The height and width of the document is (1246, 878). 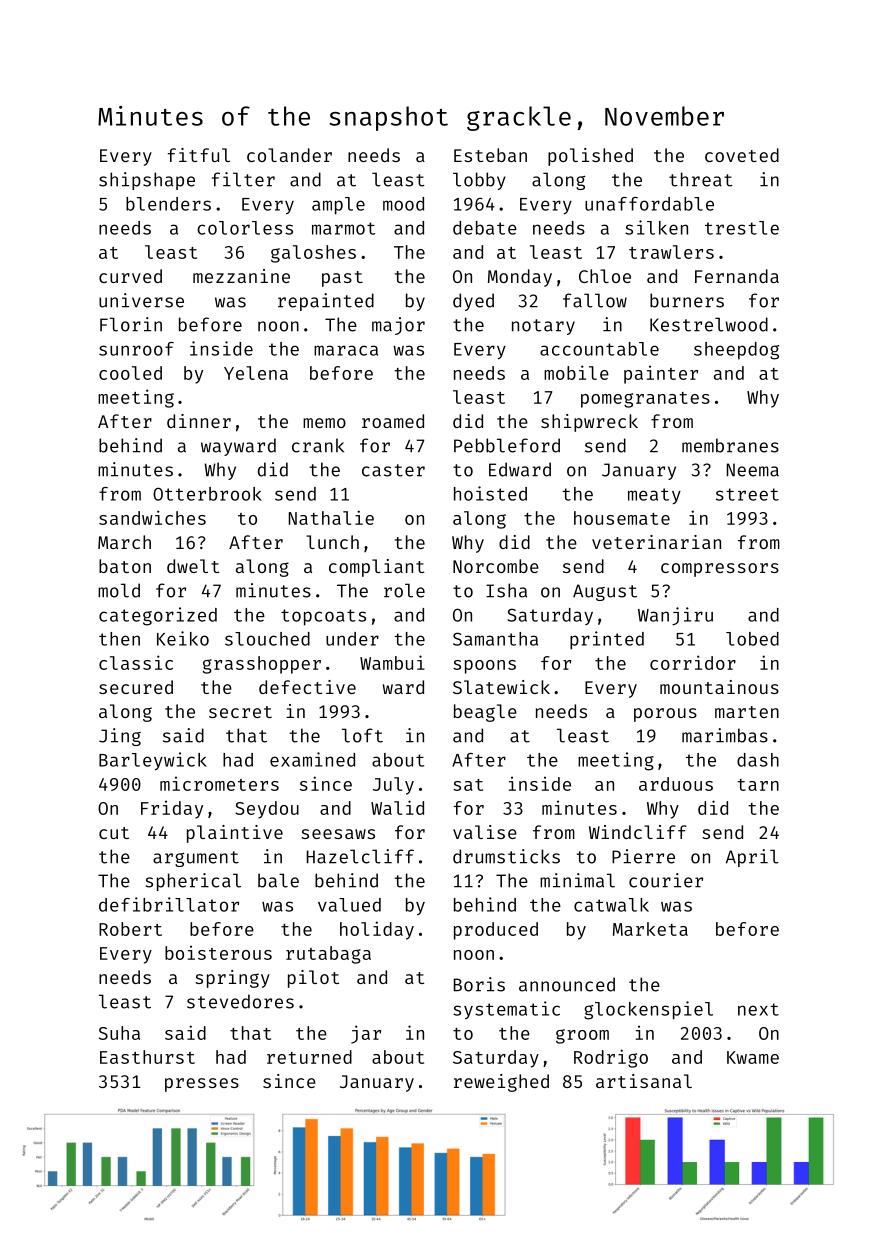 I want to click on courier, so click(x=666, y=880).
